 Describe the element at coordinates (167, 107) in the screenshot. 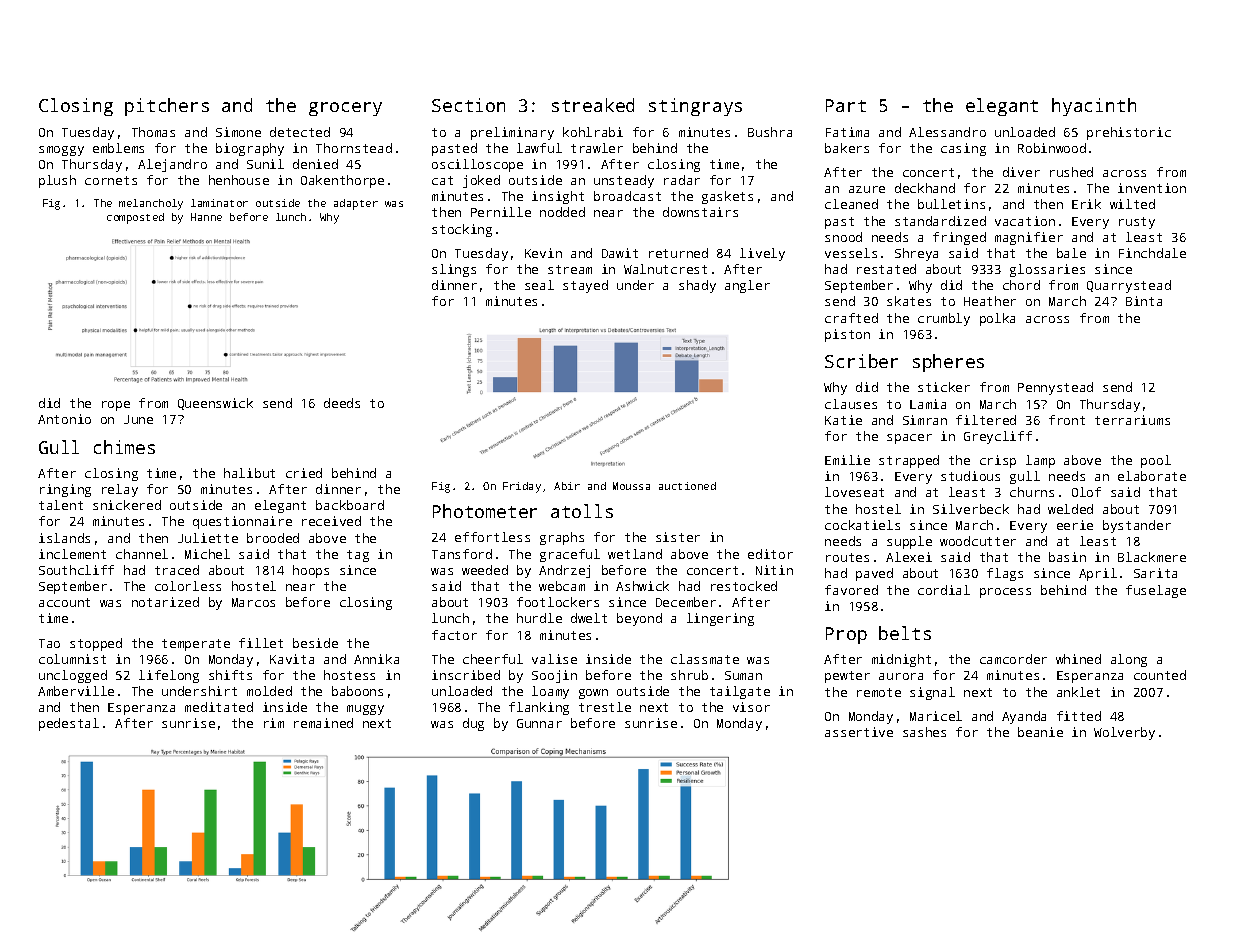

I see `pitchers` at that location.
